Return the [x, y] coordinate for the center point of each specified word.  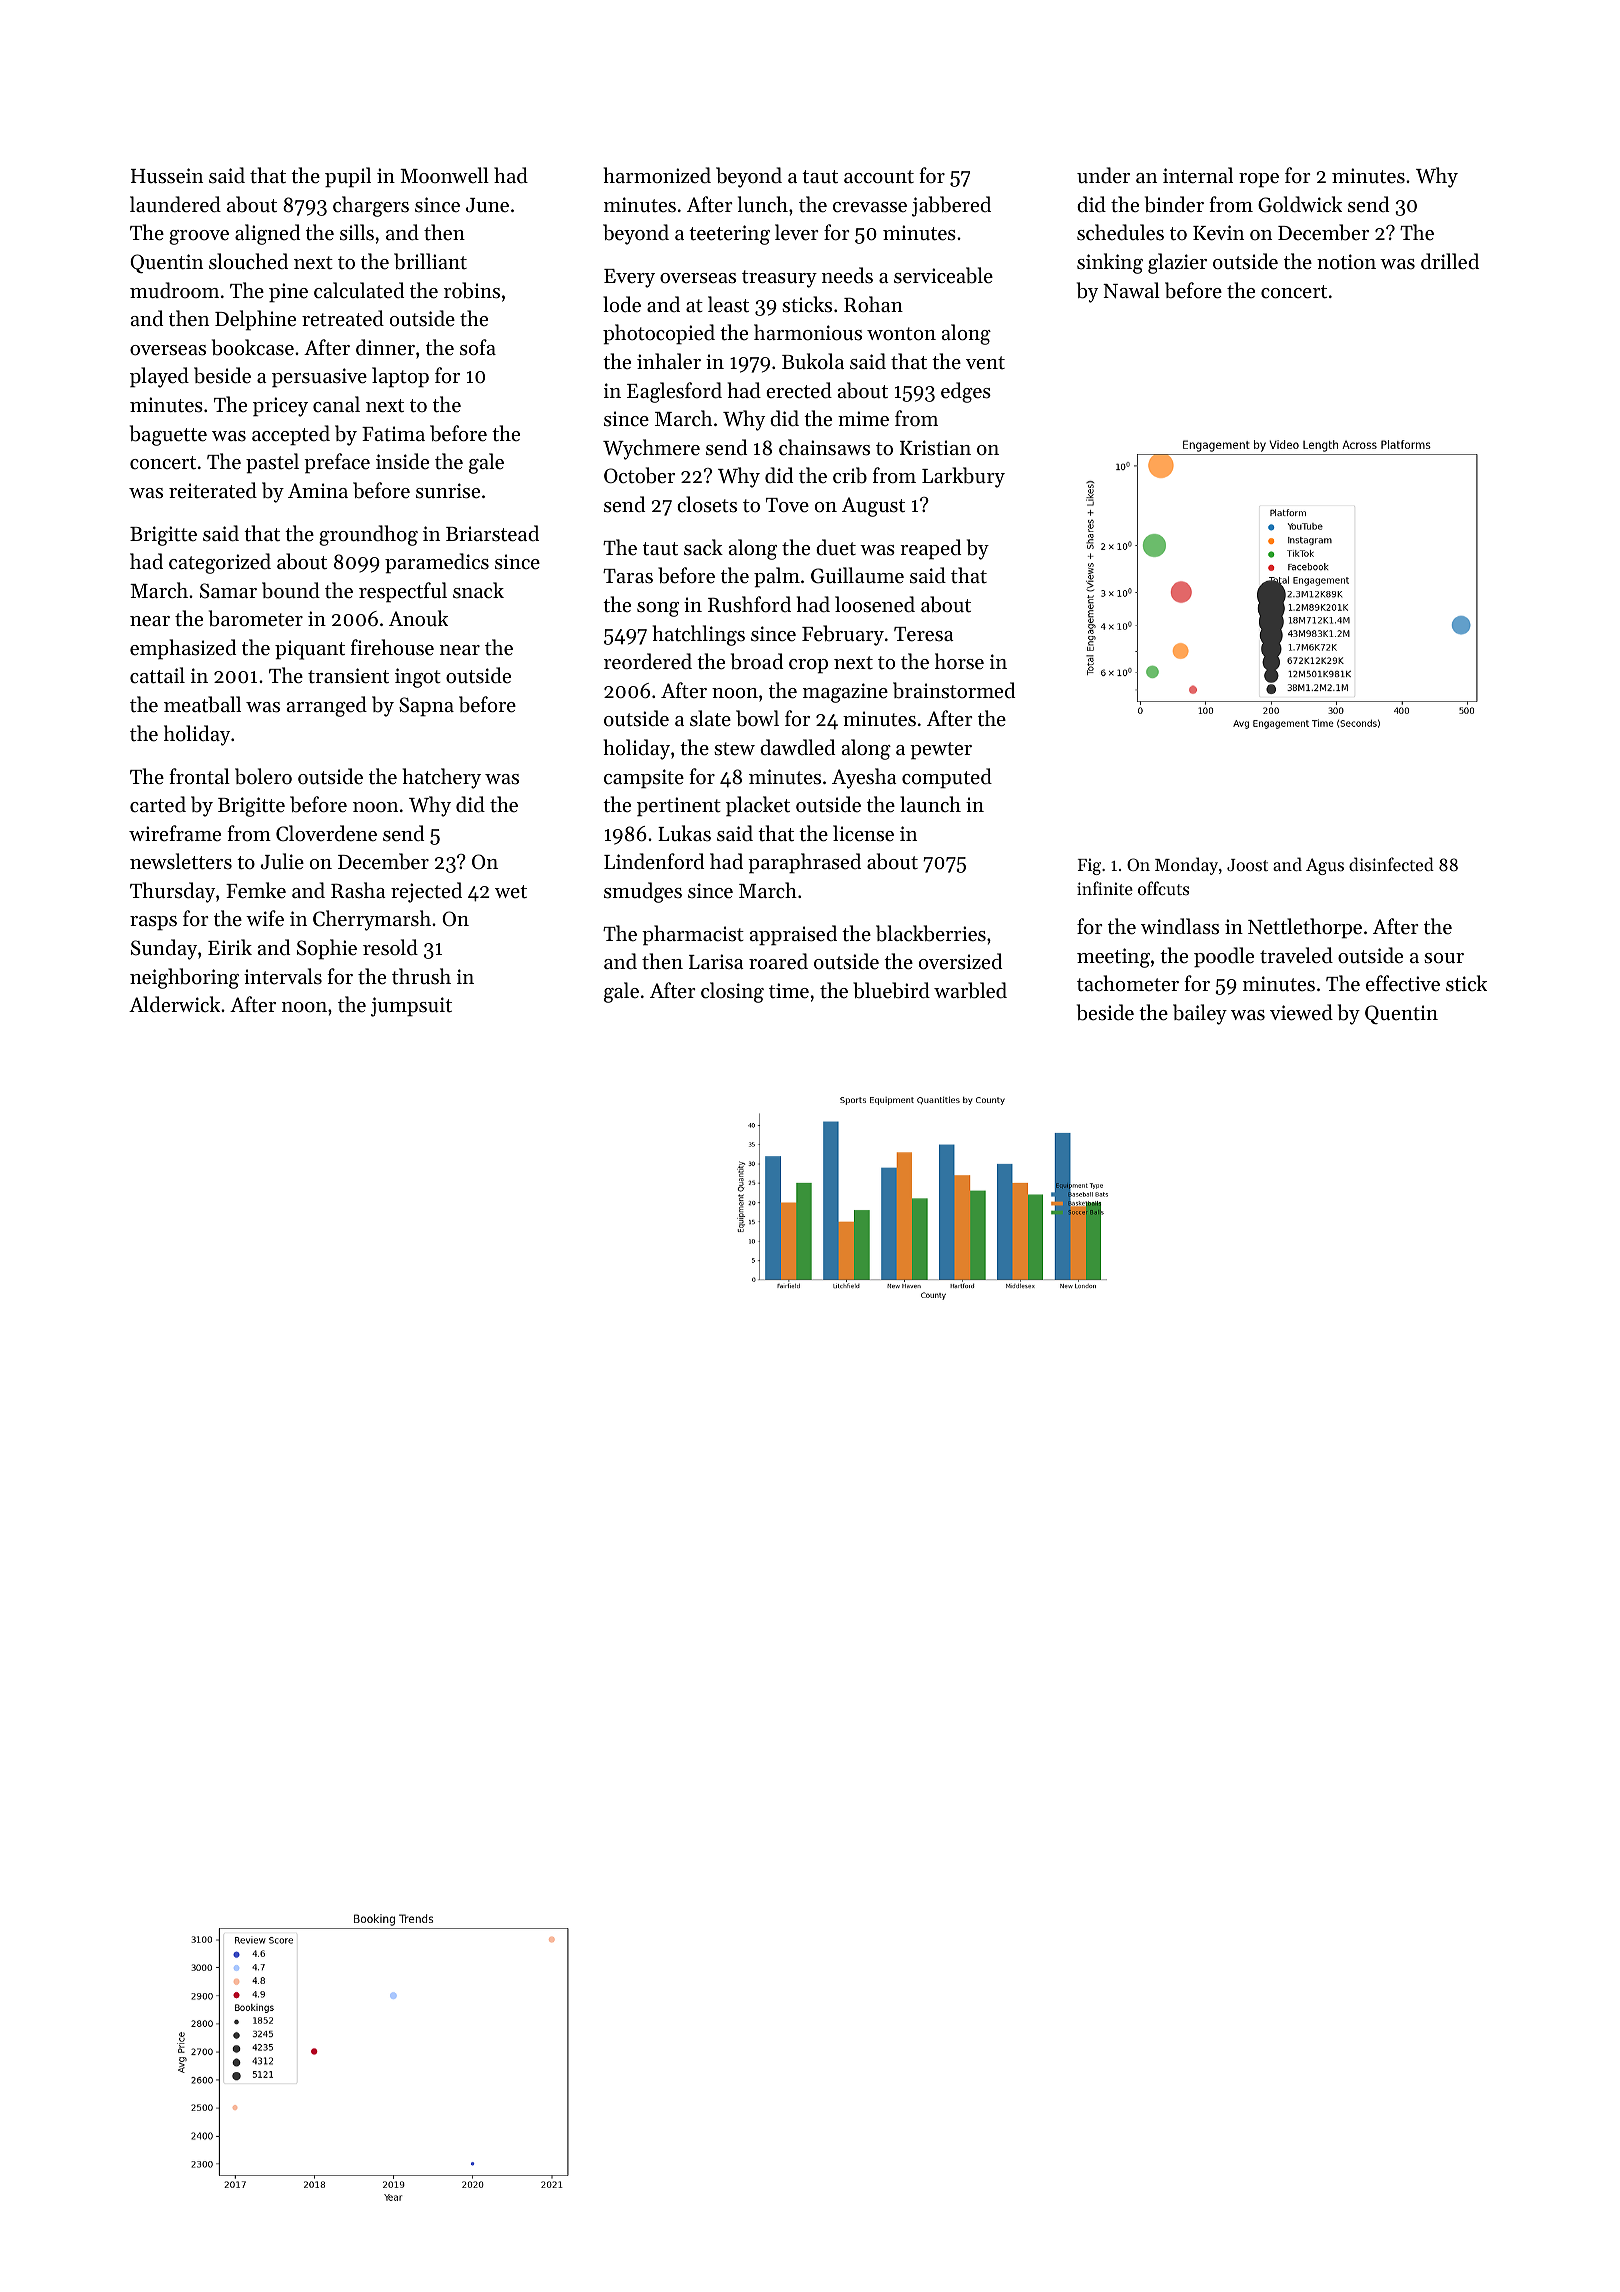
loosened [875, 604]
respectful [403, 592]
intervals [283, 976]
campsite [644, 779]
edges [966, 392]
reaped [930, 549]
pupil [348, 177]
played [159, 377]
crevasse [870, 207]
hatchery [442, 778]
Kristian [935, 448]
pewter [941, 751]
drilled [1450, 261]
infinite [1105, 888]
